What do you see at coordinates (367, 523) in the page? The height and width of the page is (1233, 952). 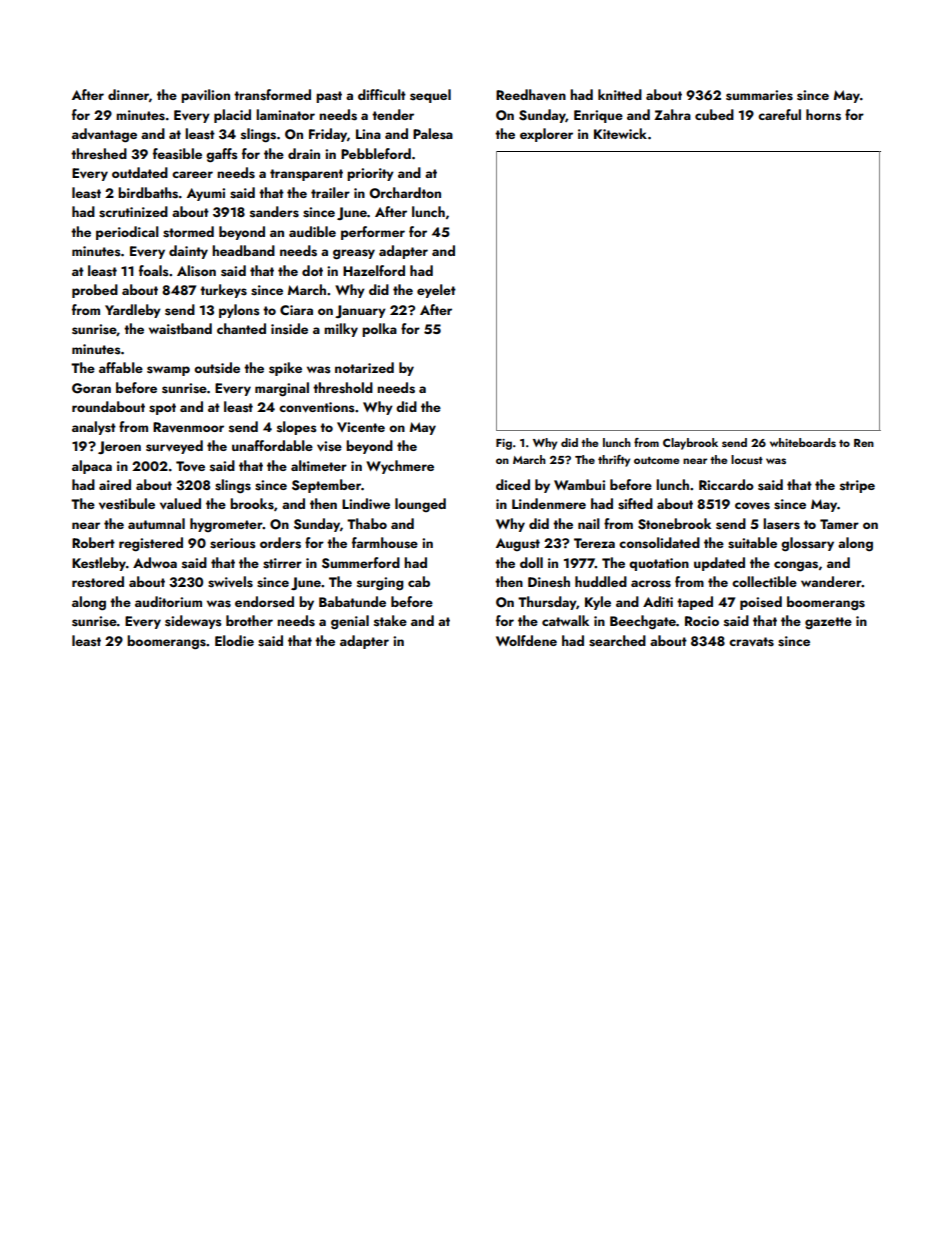 I see `Thabo` at bounding box center [367, 523].
